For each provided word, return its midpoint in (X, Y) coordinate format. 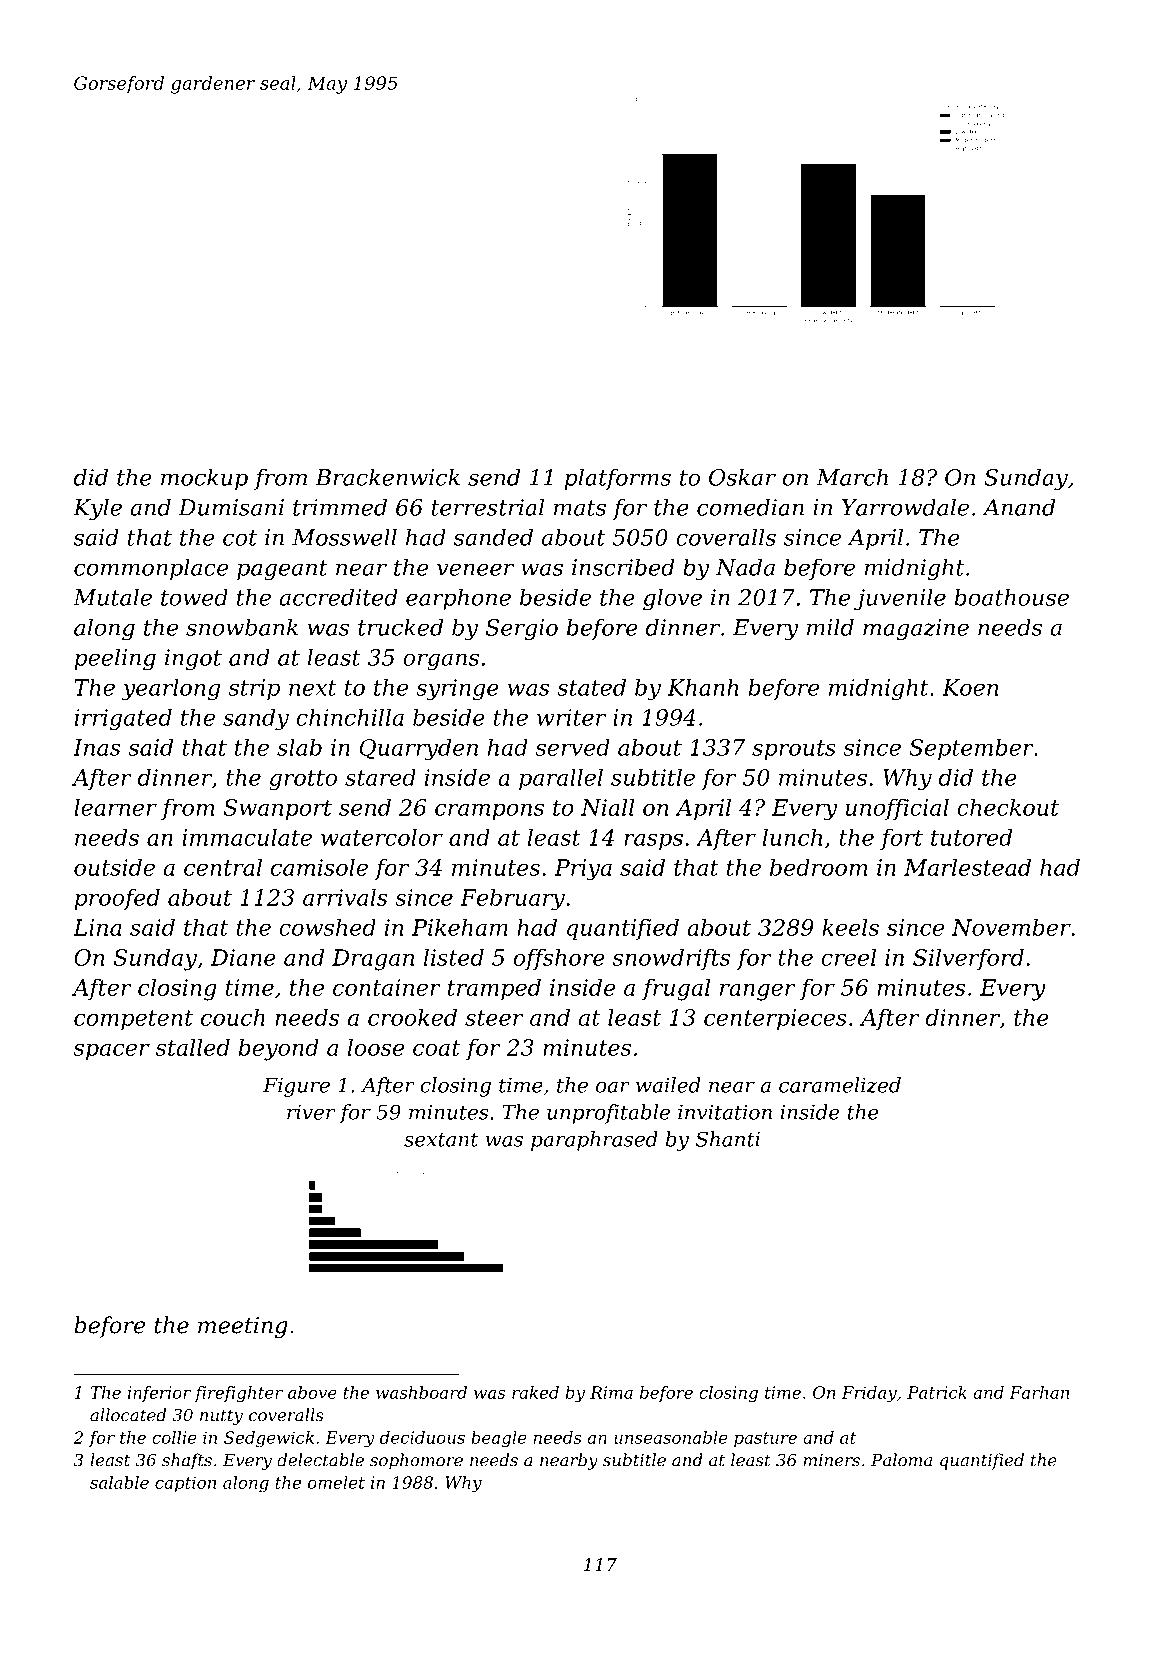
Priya (583, 870)
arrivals (345, 897)
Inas (97, 747)
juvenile (900, 599)
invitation (725, 1112)
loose (376, 1047)
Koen (970, 687)
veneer (475, 569)
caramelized (840, 1085)
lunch (792, 837)
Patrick (937, 1392)
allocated (128, 1415)
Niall (607, 807)
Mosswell (344, 537)
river (311, 1112)
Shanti (728, 1139)
